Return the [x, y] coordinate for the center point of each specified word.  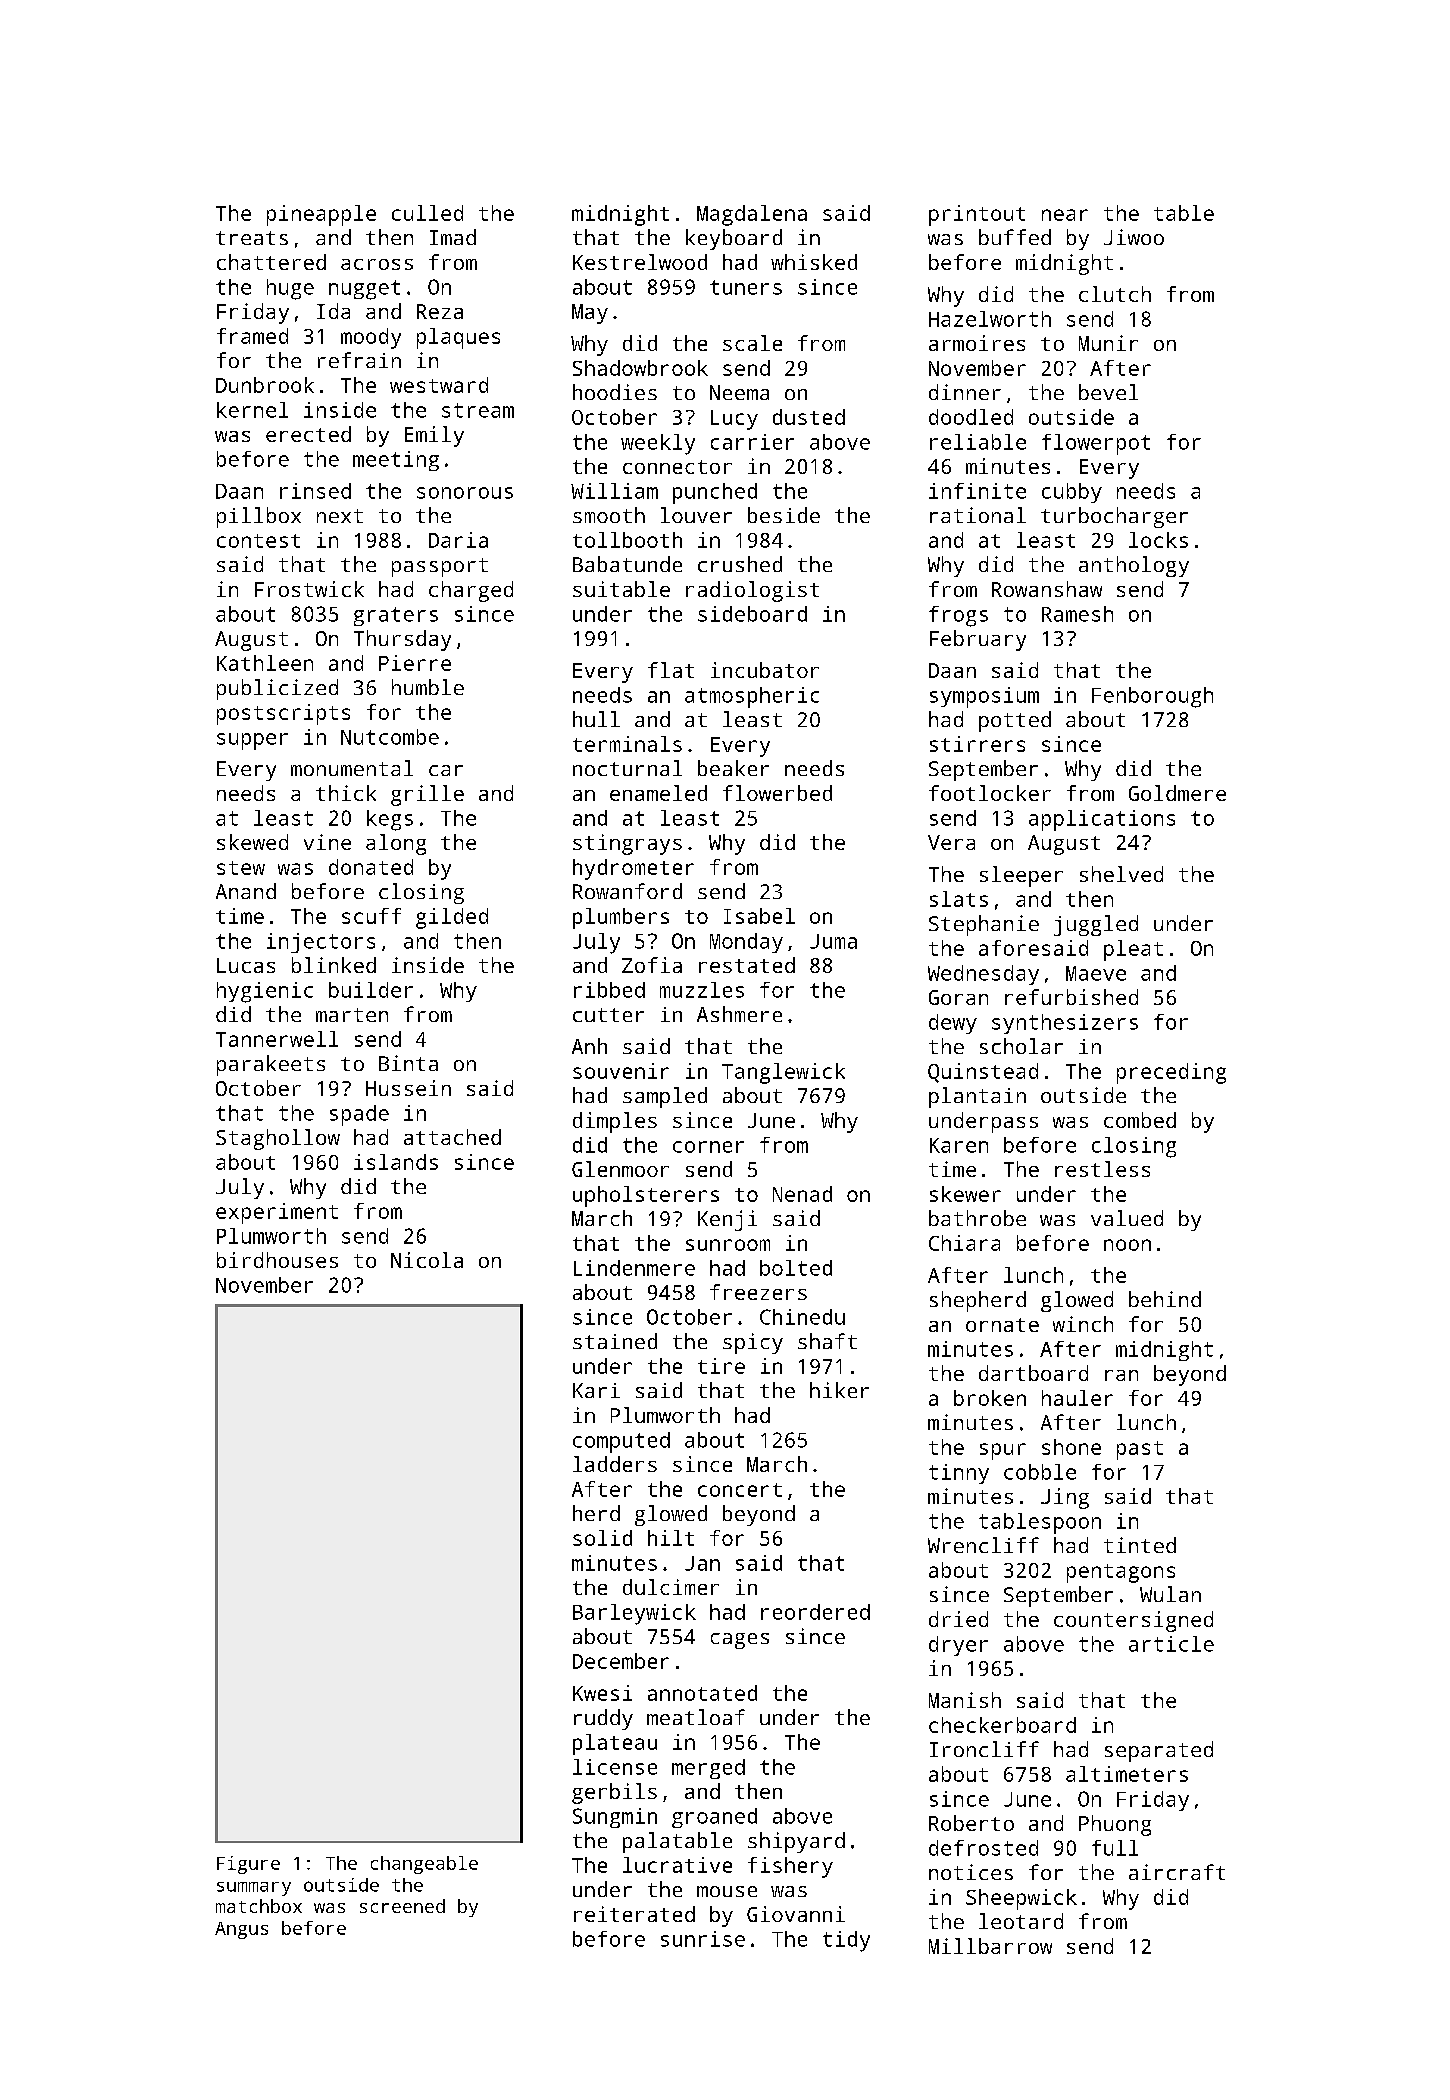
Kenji [727, 1220]
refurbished [1071, 997]
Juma [833, 941]
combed [1140, 1120]
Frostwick [309, 589]
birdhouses [277, 1260]
